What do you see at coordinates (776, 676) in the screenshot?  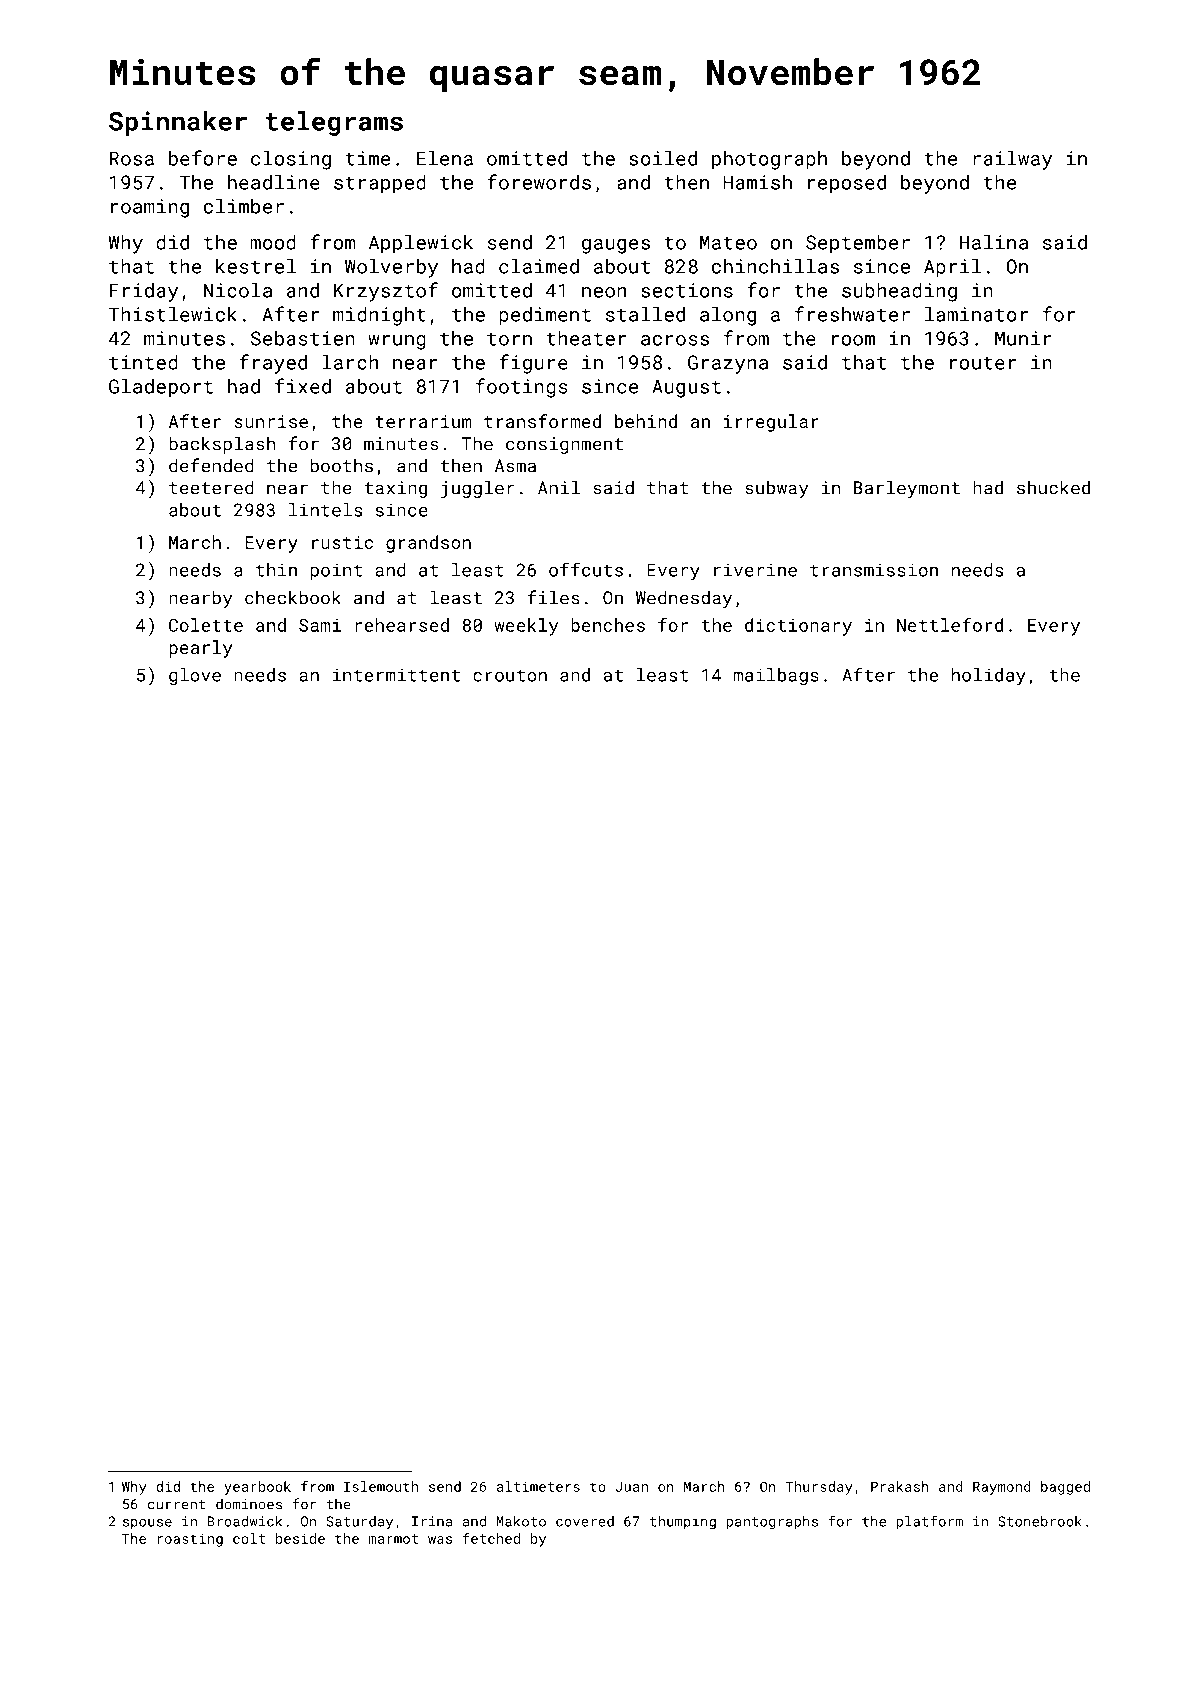 I see `mailbags` at bounding box center [776, 676].
